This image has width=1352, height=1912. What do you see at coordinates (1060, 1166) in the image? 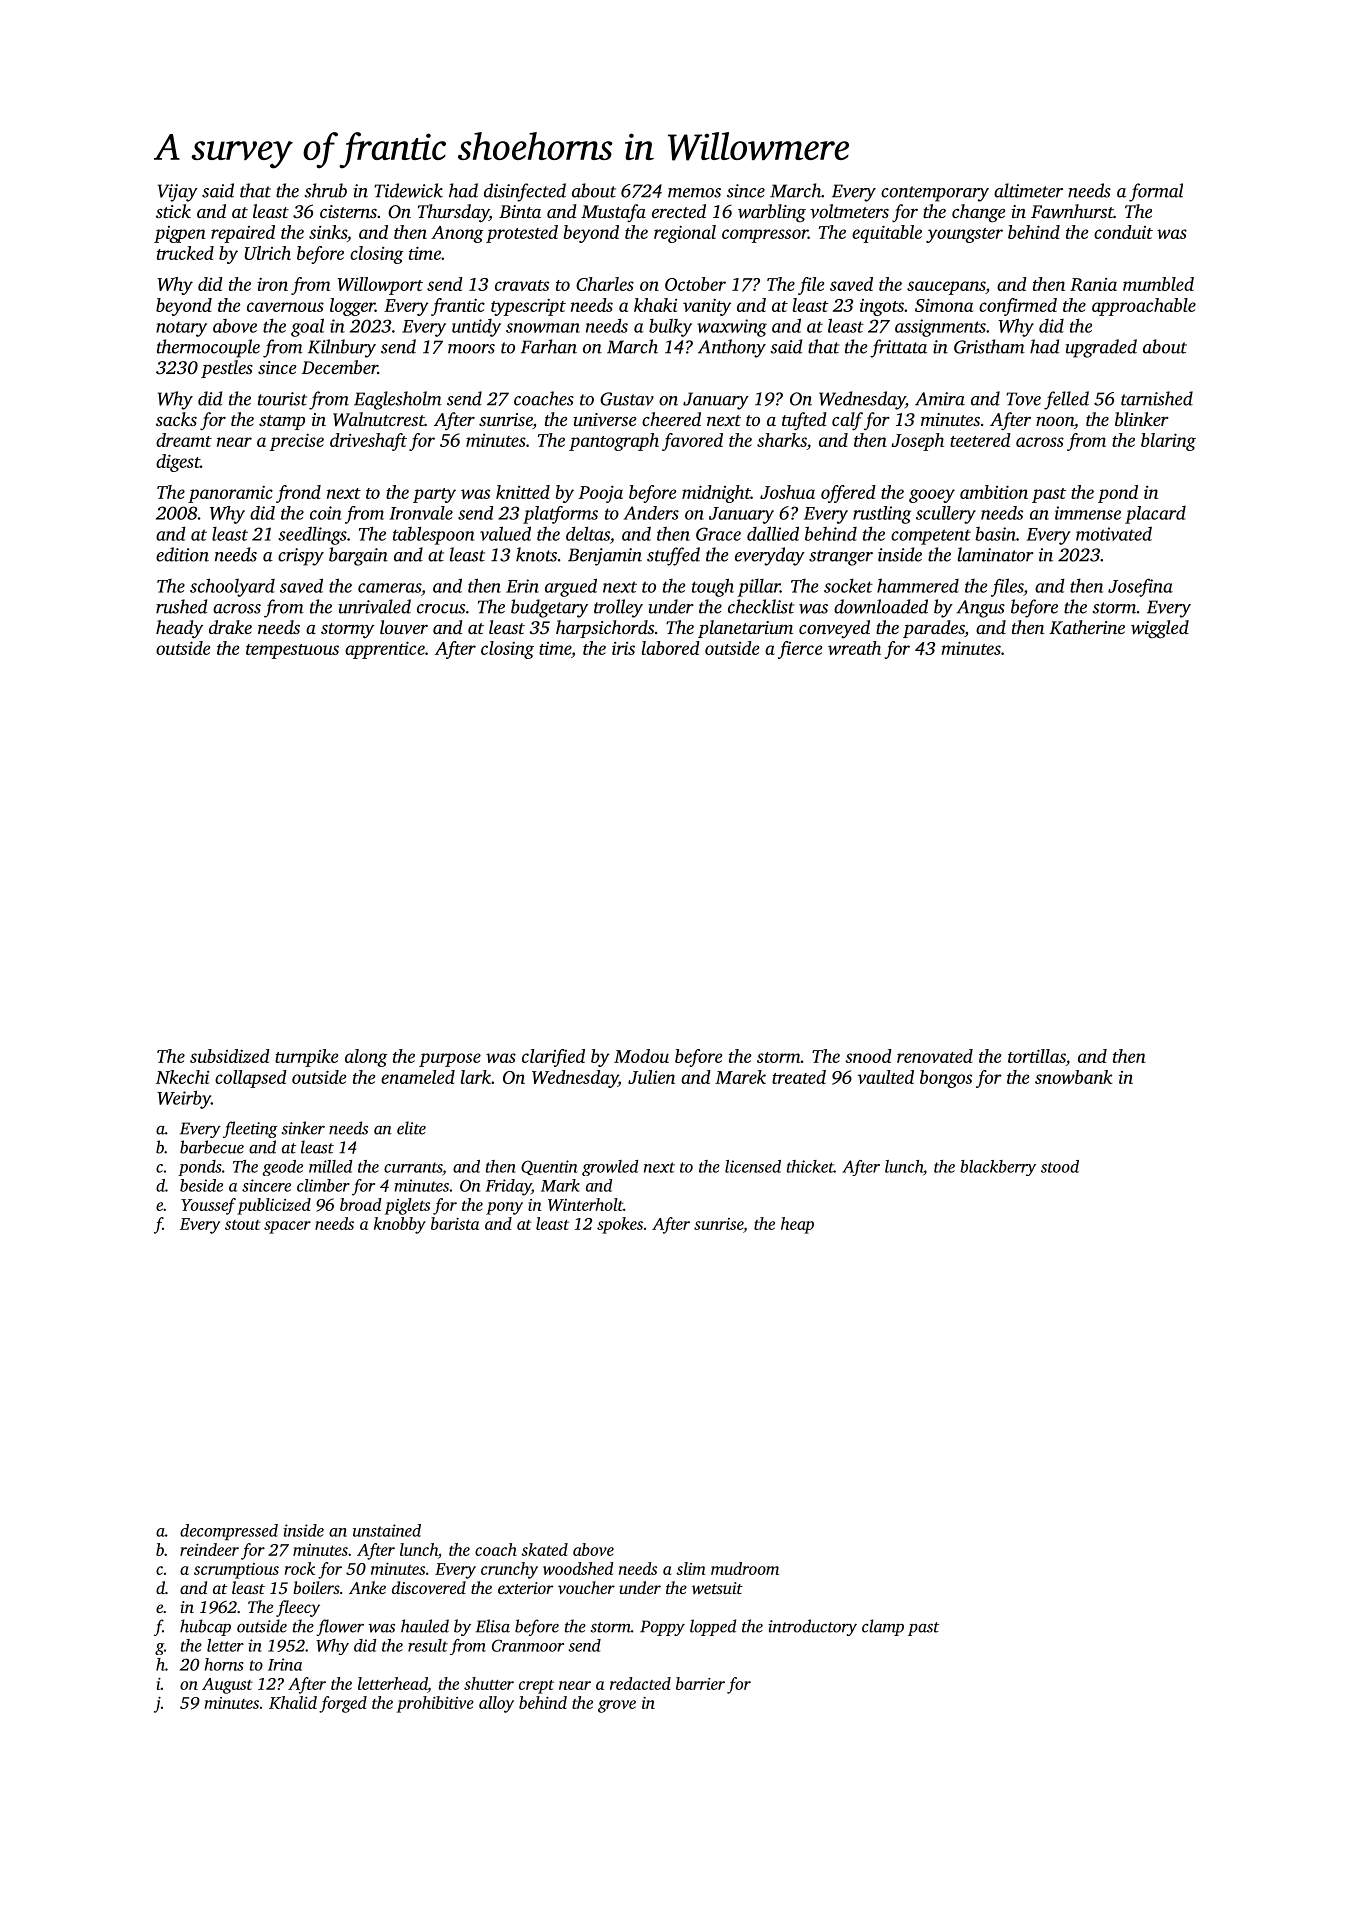
I see `stood` at bounding box center [1060, 1166].
